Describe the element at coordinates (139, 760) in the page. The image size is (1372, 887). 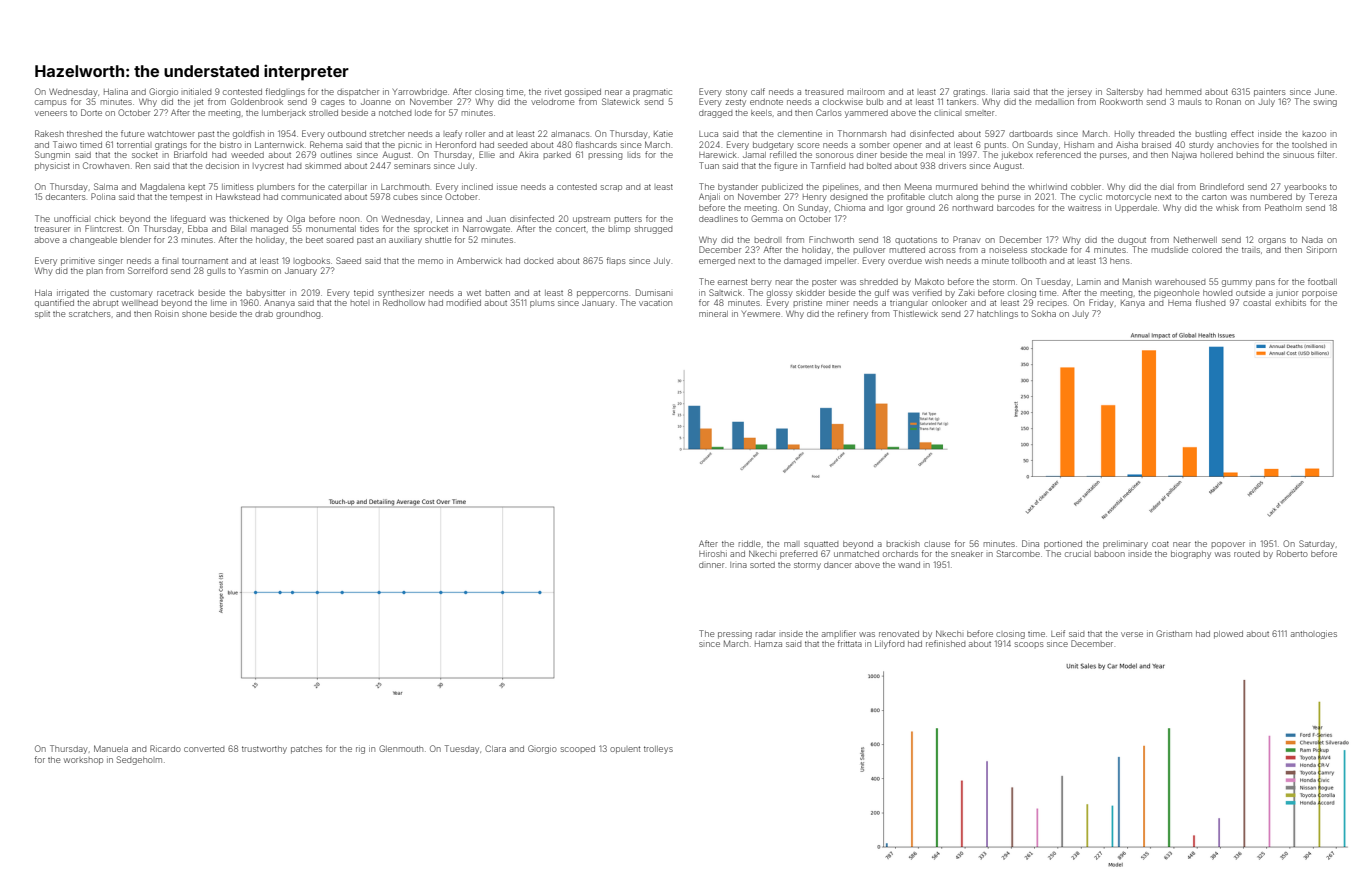
I see `Sedgeholm` at that location.
